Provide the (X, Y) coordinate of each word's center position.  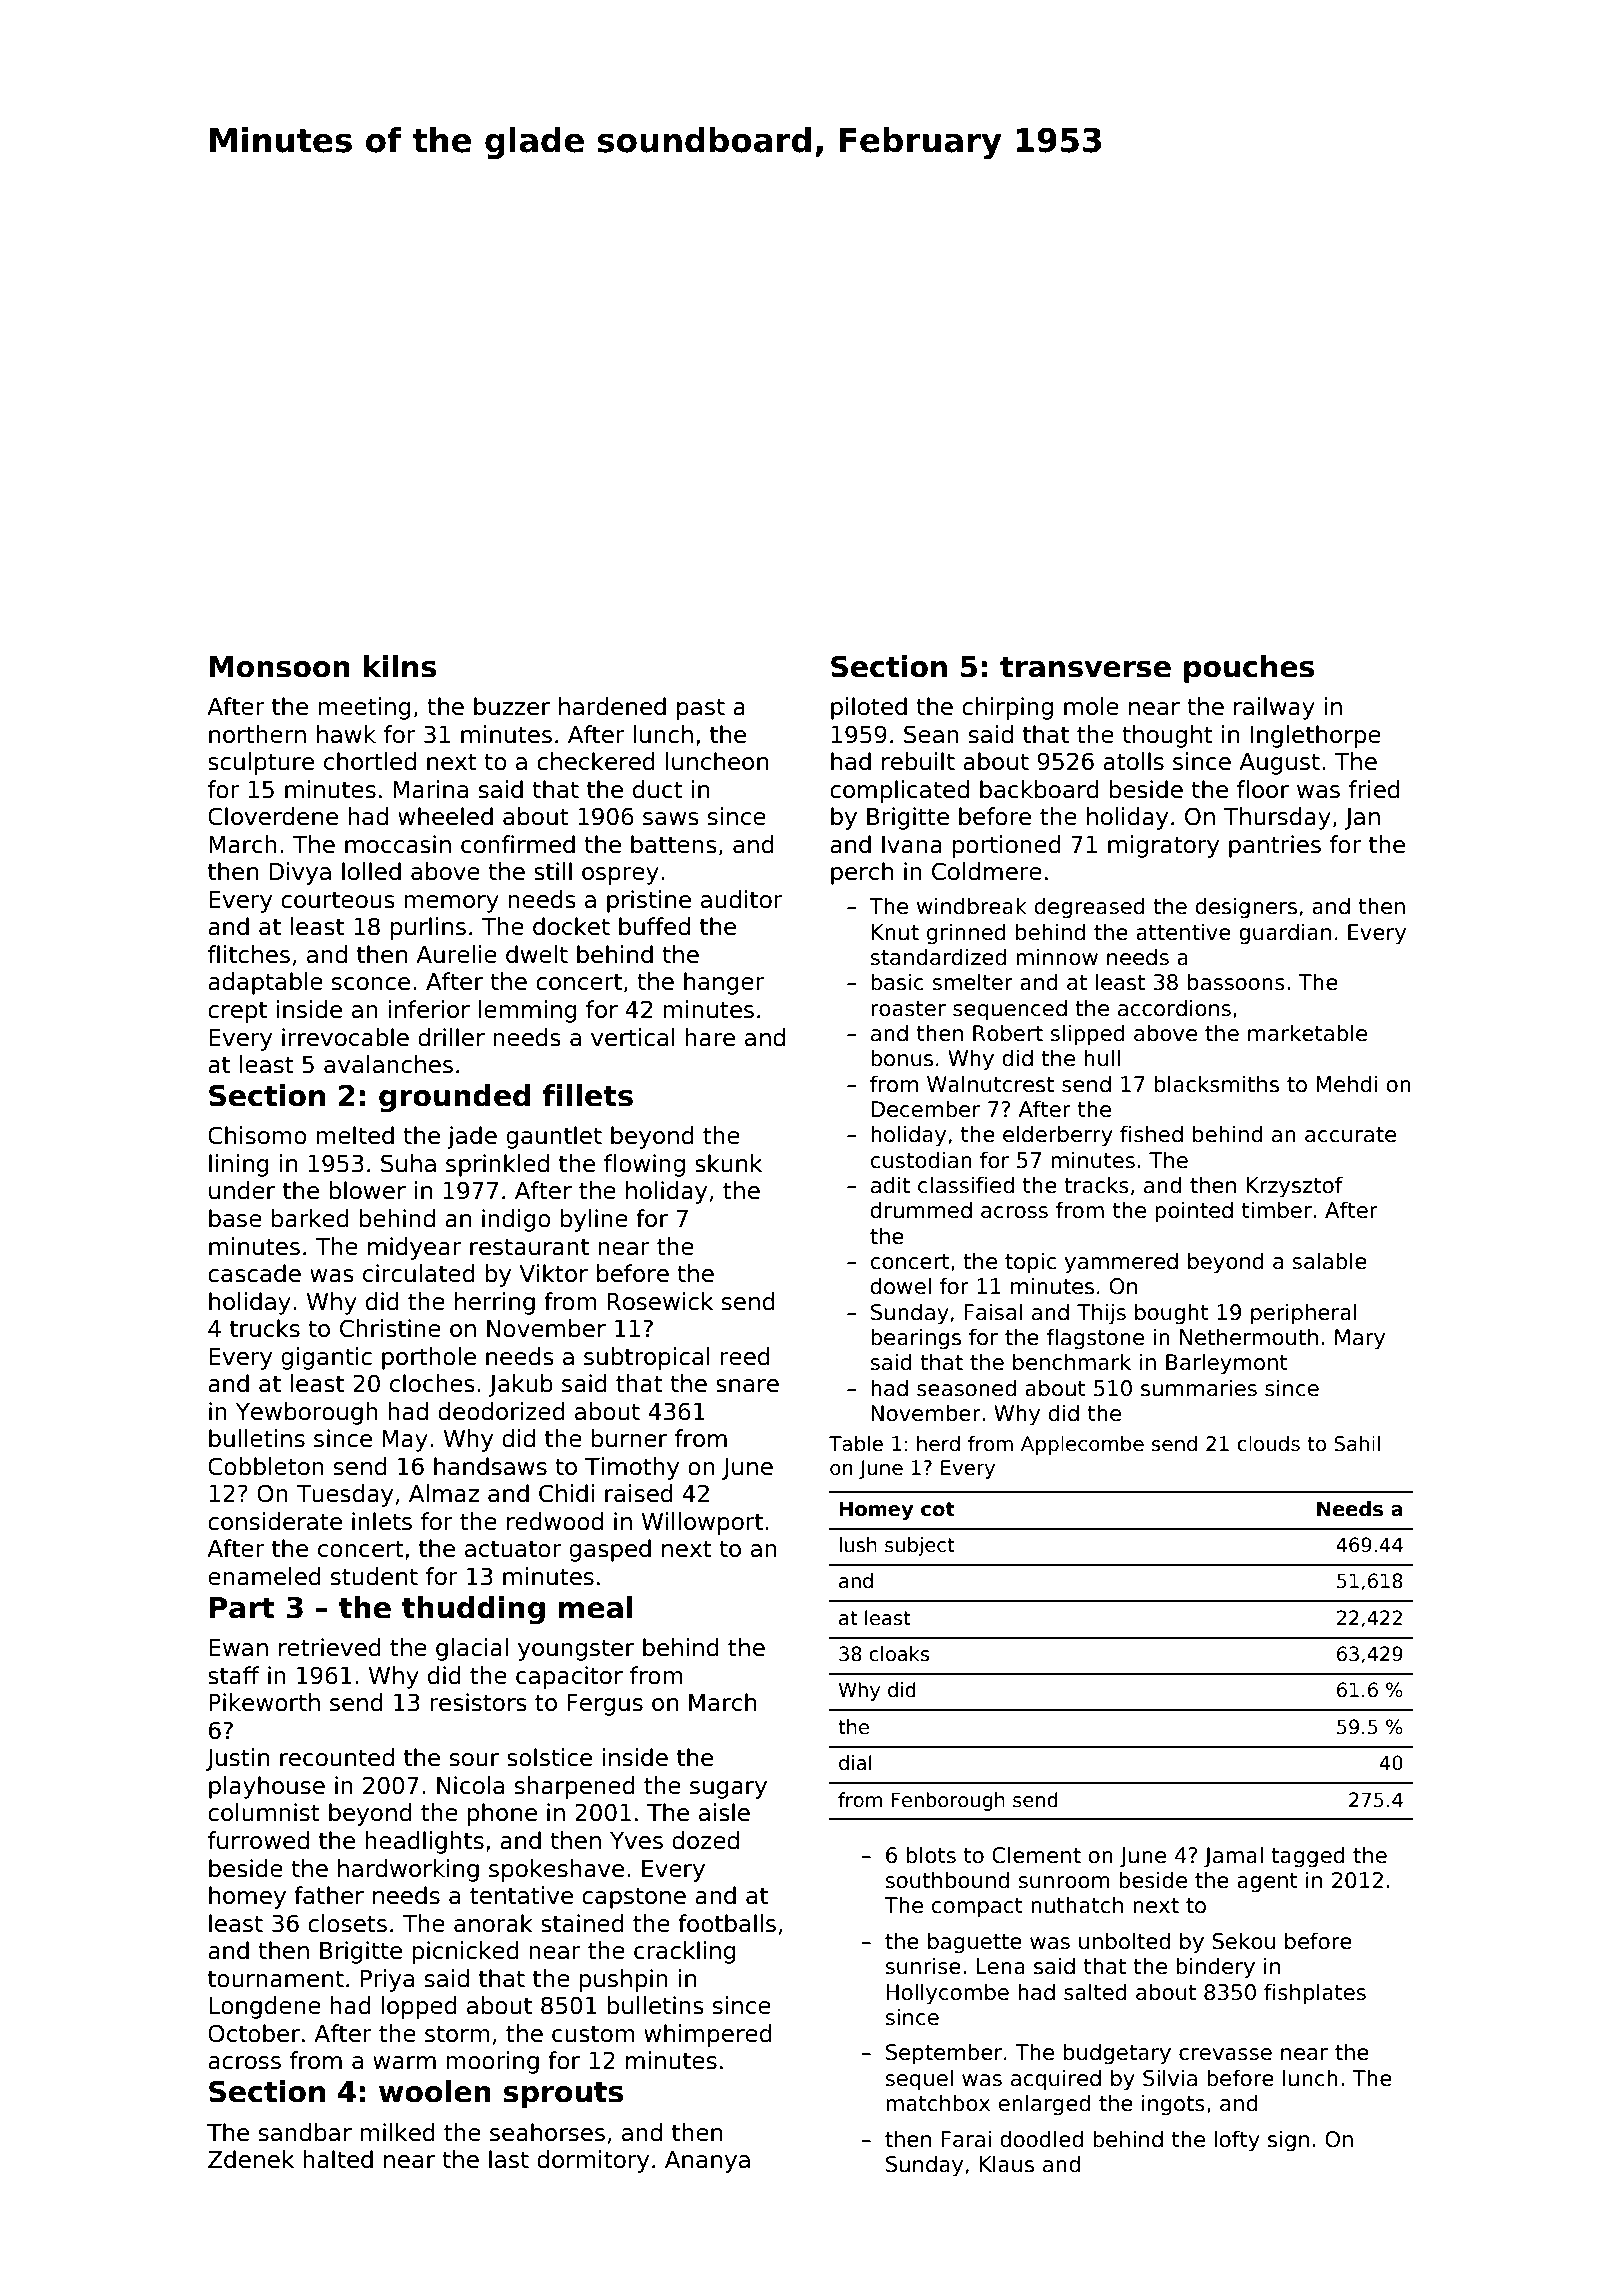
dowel (901, 1286)
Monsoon (280, 667)
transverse (1085, 667)
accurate (1350, 1135)
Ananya (707, 2162)
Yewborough (307, 1413)
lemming (528, 1011)
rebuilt (918, 761)
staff (234, 1675)
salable (1329, 1261)
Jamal (1233, 1857)
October (254, 2033)
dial (855, 1763)
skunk (728, 1163)
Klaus (1006, 2164)
